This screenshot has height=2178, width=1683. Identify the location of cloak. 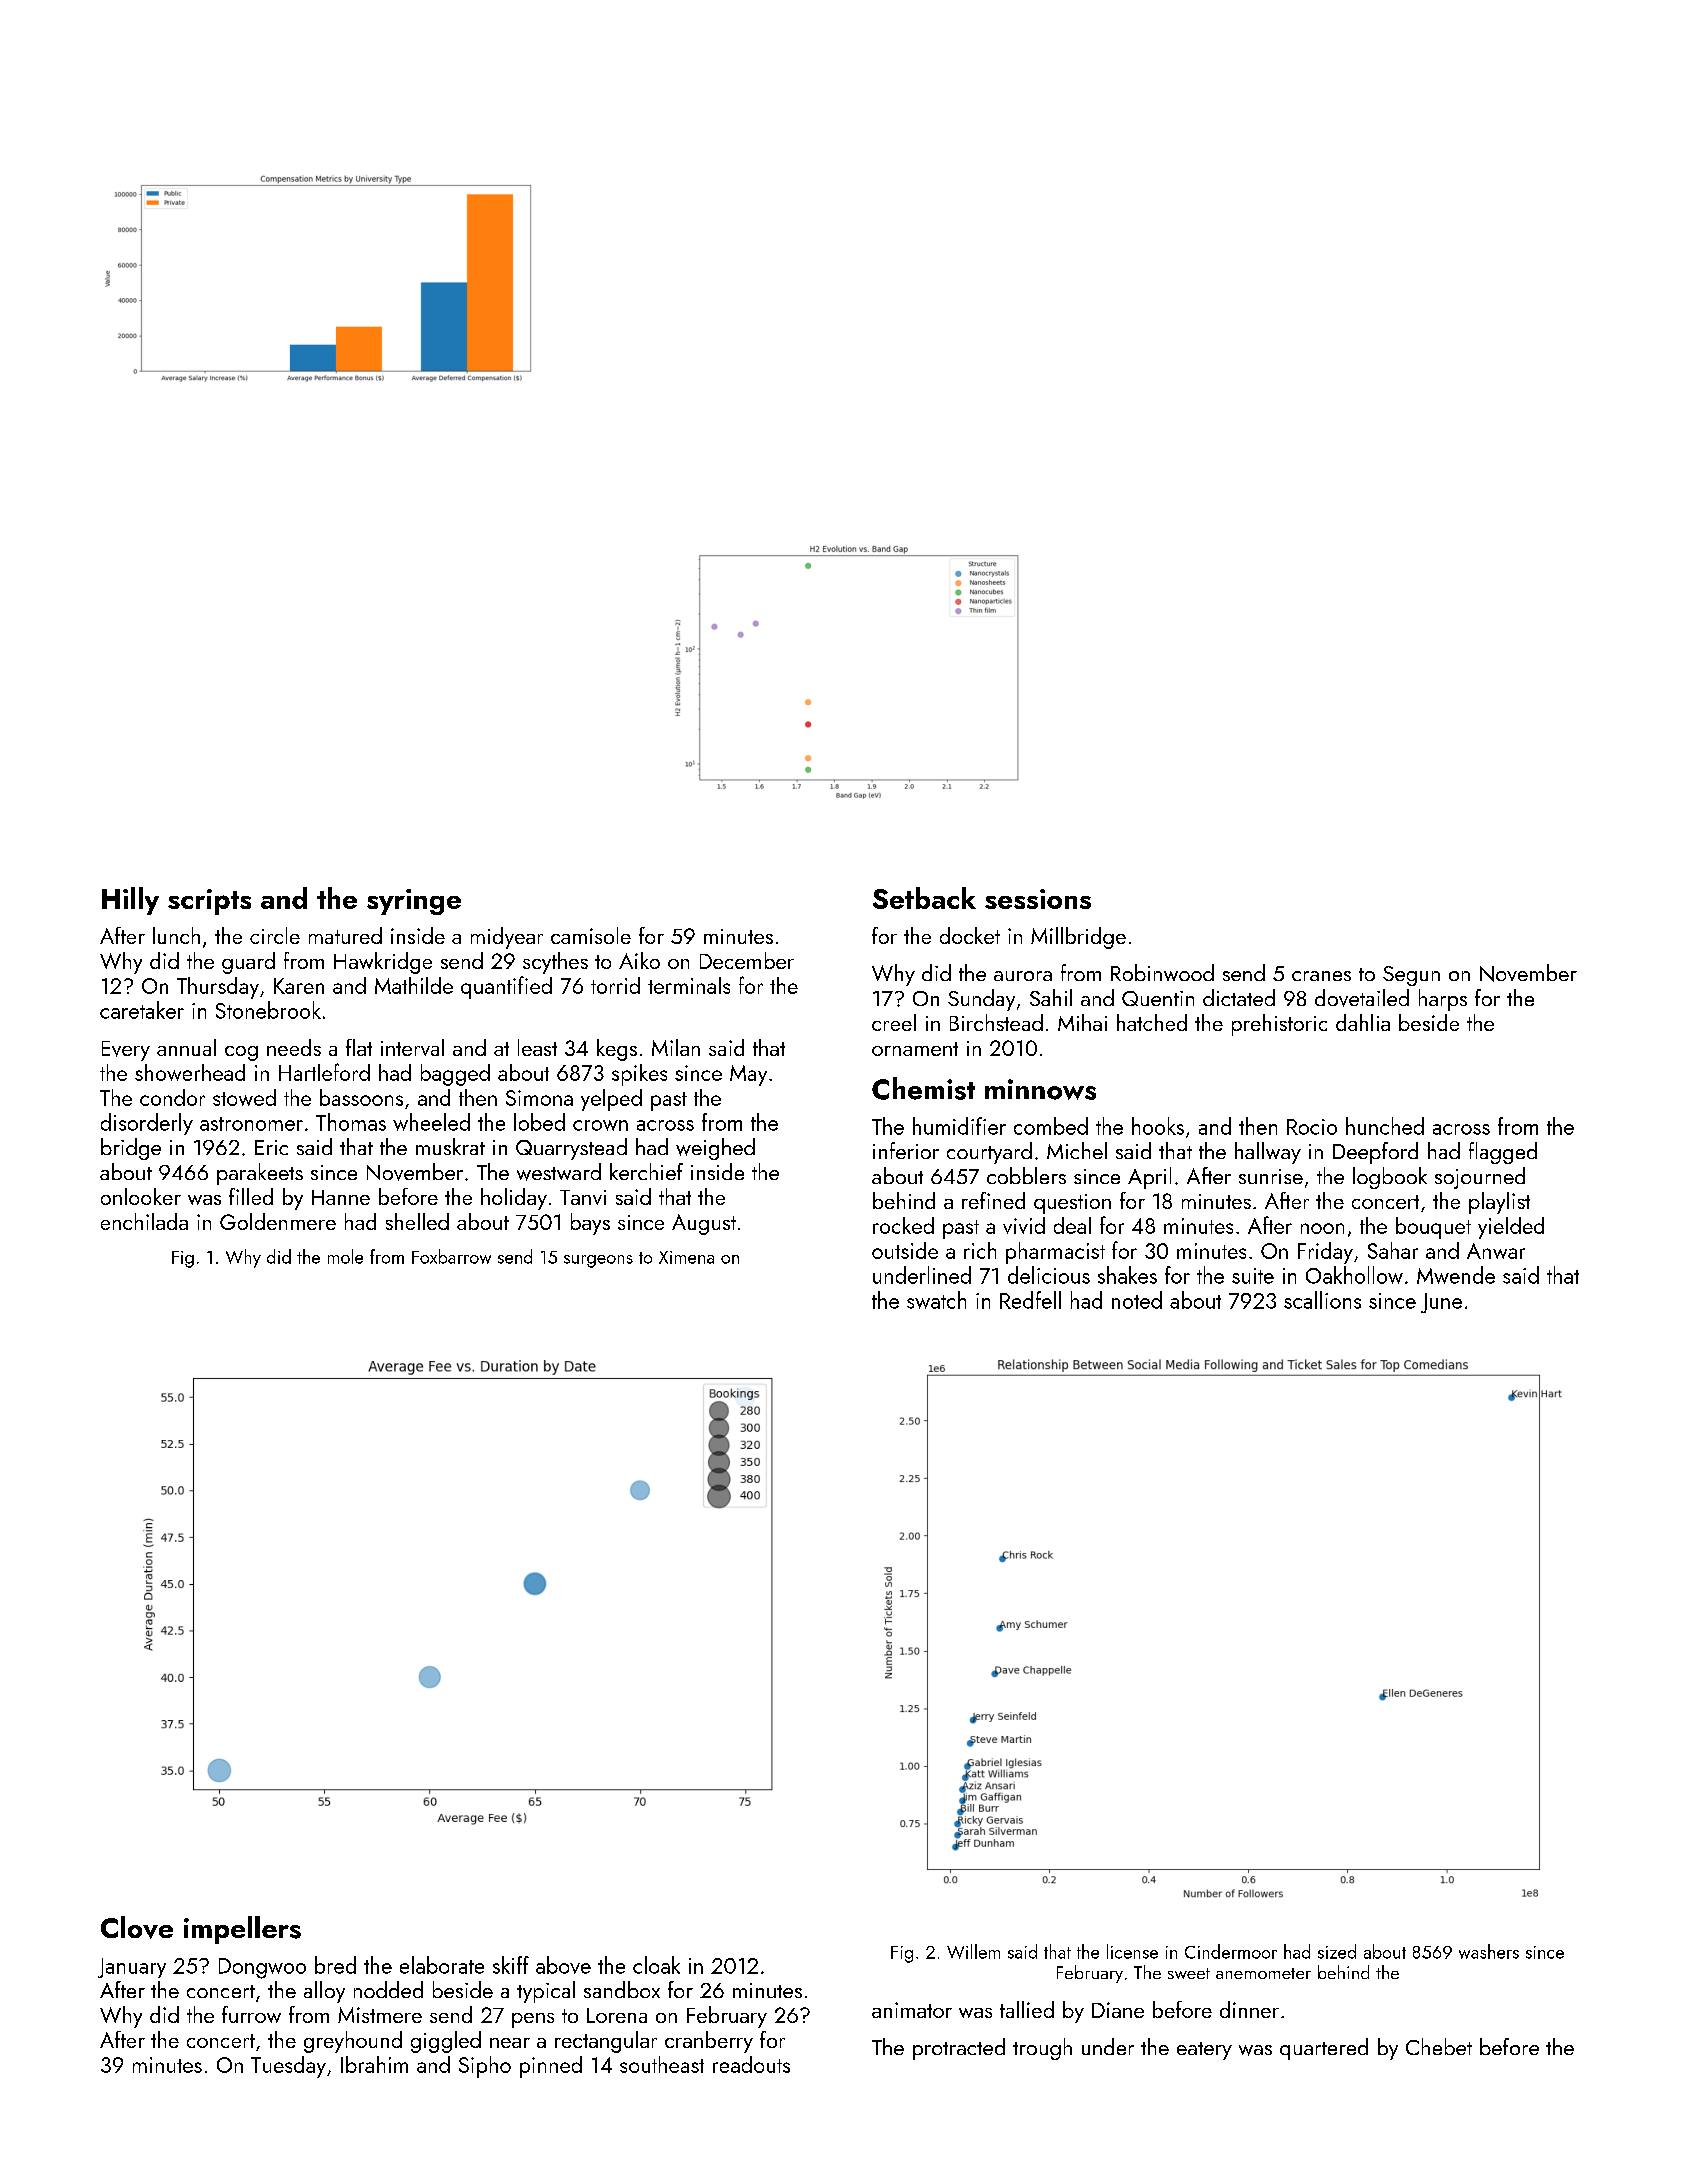
(656, 1965).
